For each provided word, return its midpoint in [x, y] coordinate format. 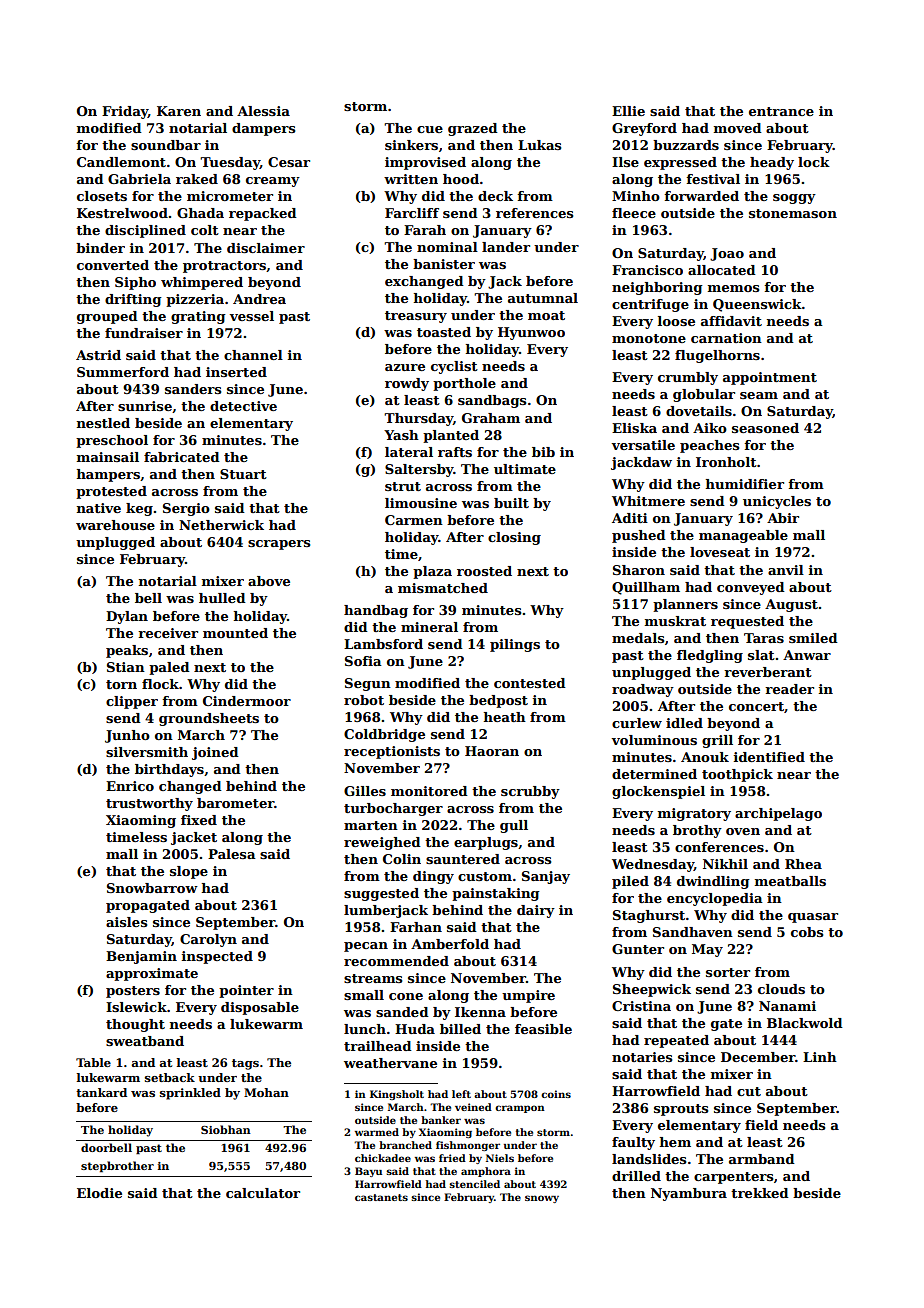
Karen [179, 111]
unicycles [777, 502]
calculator [263, 1193]
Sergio [186, 509]
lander [506, 247]
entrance [781, 111]
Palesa [232, 854]
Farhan [416, 927]
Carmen [414, 520]
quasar [813, 918]
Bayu [368, 1172]
